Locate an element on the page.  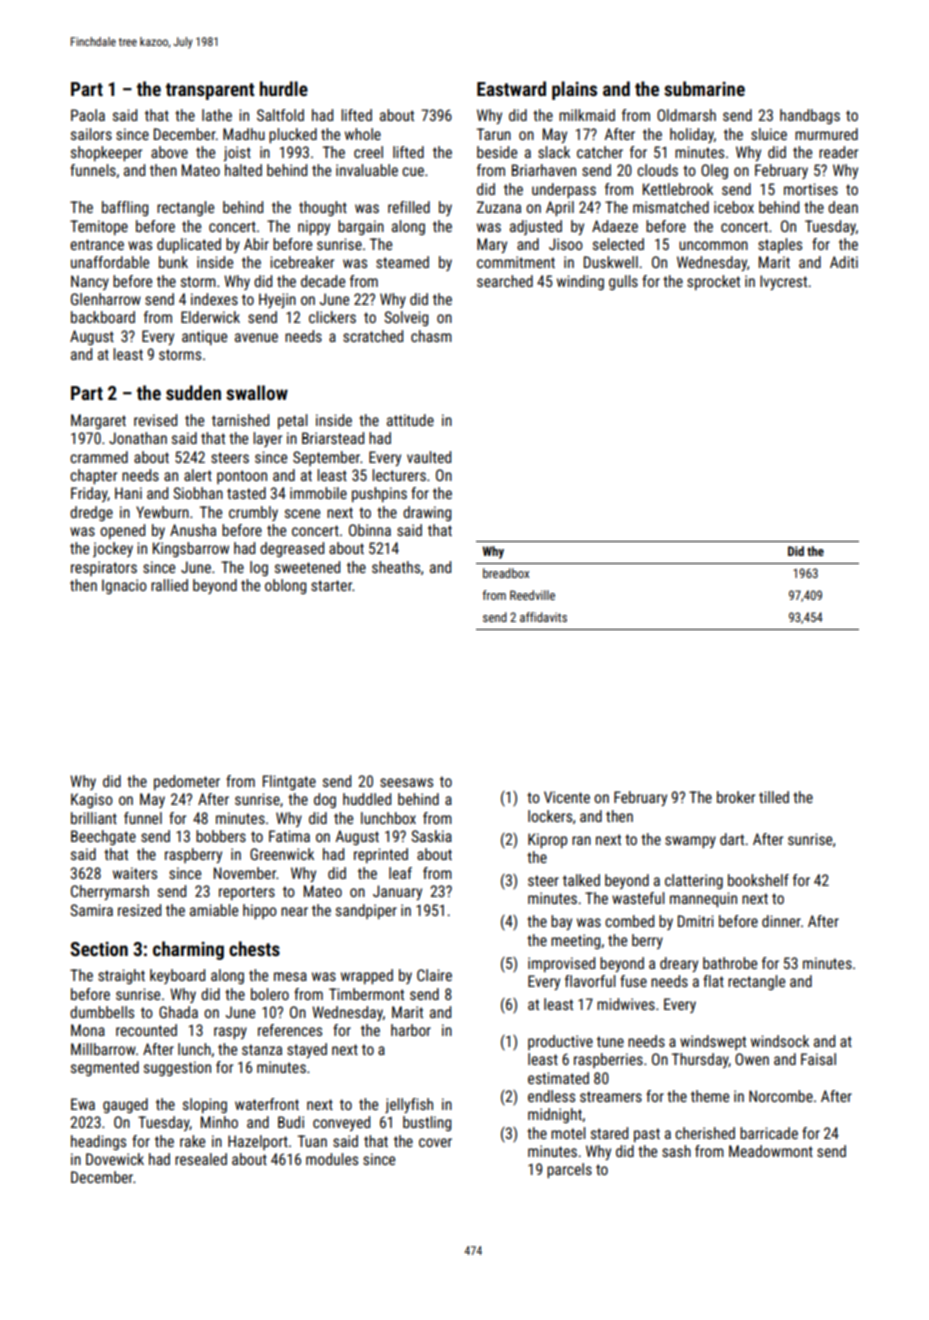
Ewa is located at coordinates (83, 1104).
